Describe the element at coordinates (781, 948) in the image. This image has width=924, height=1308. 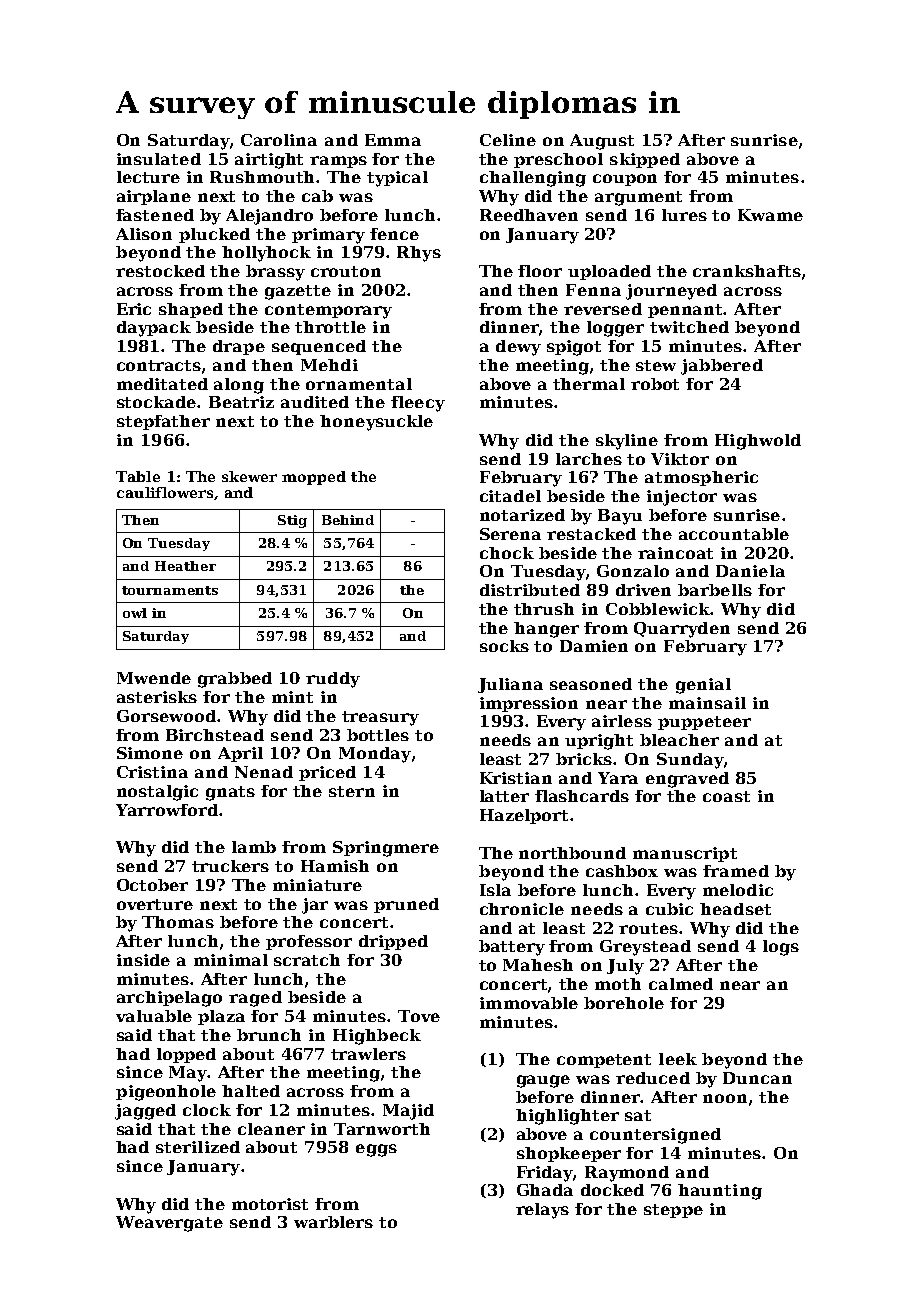
I see `logs` at that location.
